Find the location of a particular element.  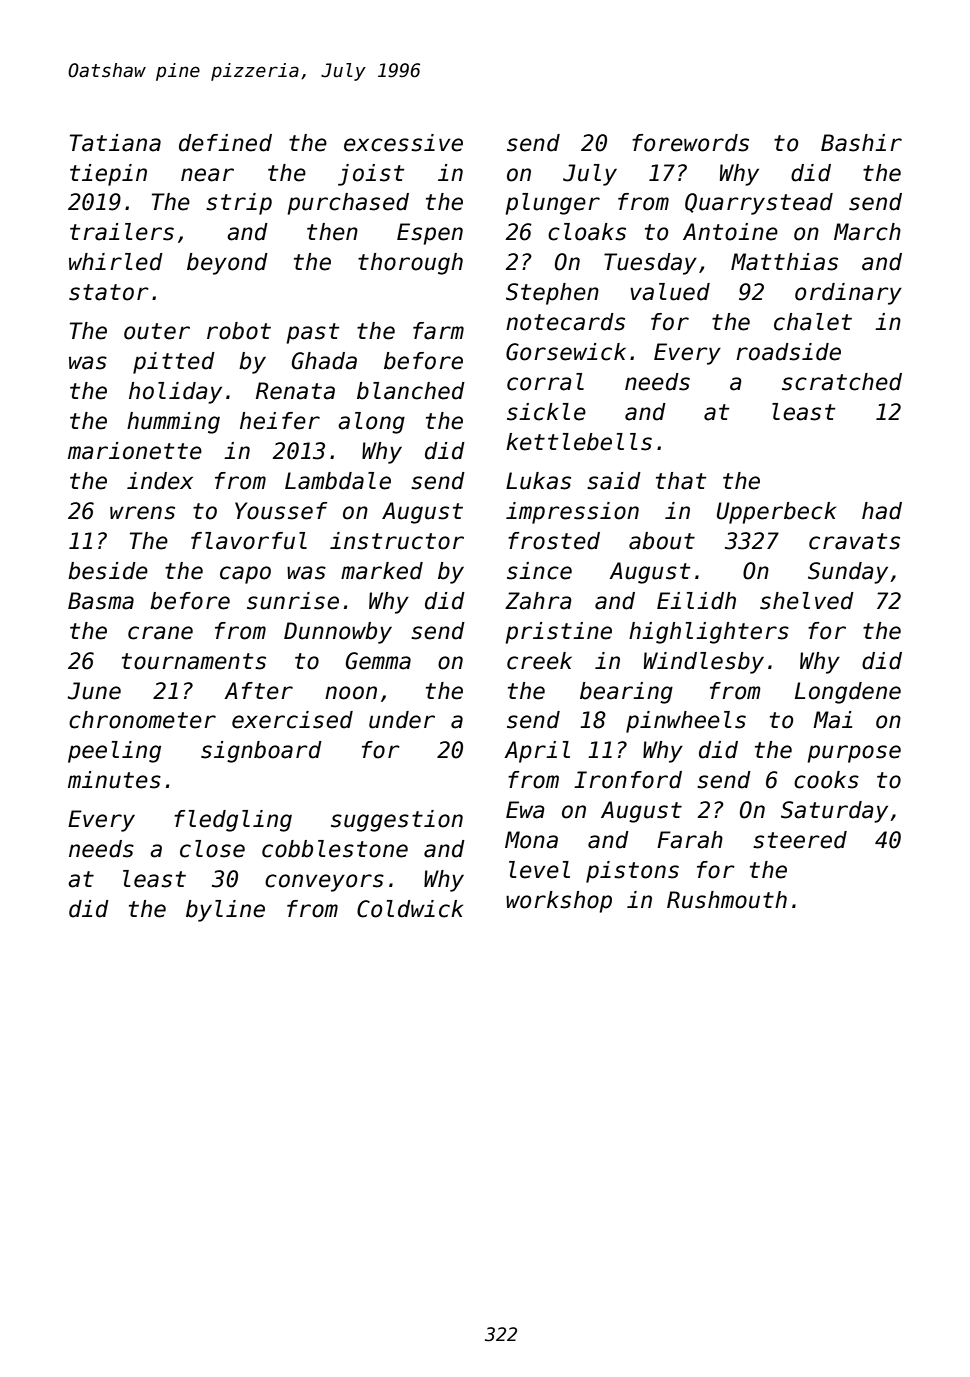

forewords is located at coordinates (690, 143).
